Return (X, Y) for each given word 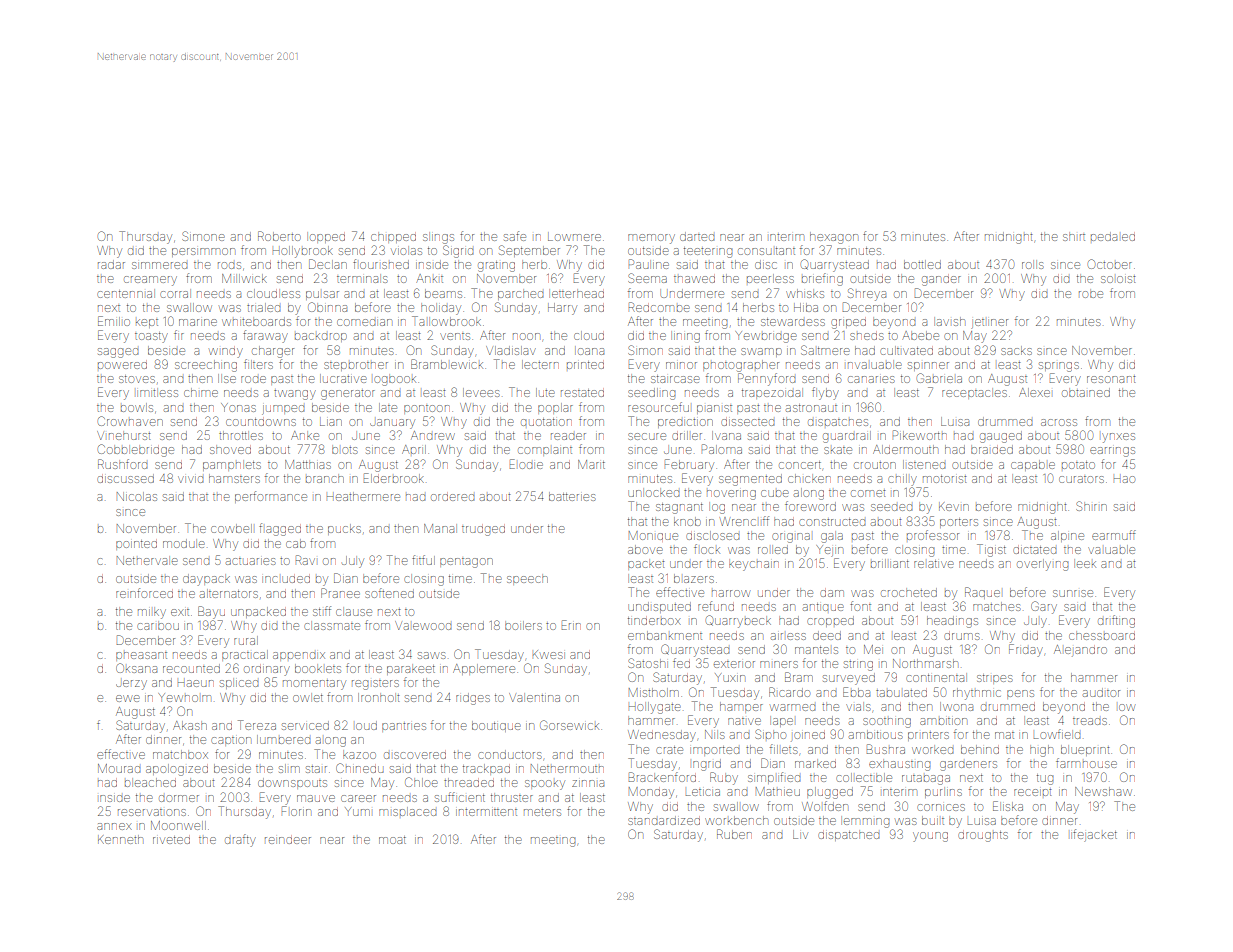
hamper (741, 707)
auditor (1101, 692)
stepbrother (356, 366)
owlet (308, 697)
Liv (800, 834)
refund (716, 606)
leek (1085, 563)
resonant (1111, 379)
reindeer (288, 840)
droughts (983, 836)
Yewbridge (766, 337)
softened (389, 593)
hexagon (834, 238)
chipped (393, 237)
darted (697, 236)
